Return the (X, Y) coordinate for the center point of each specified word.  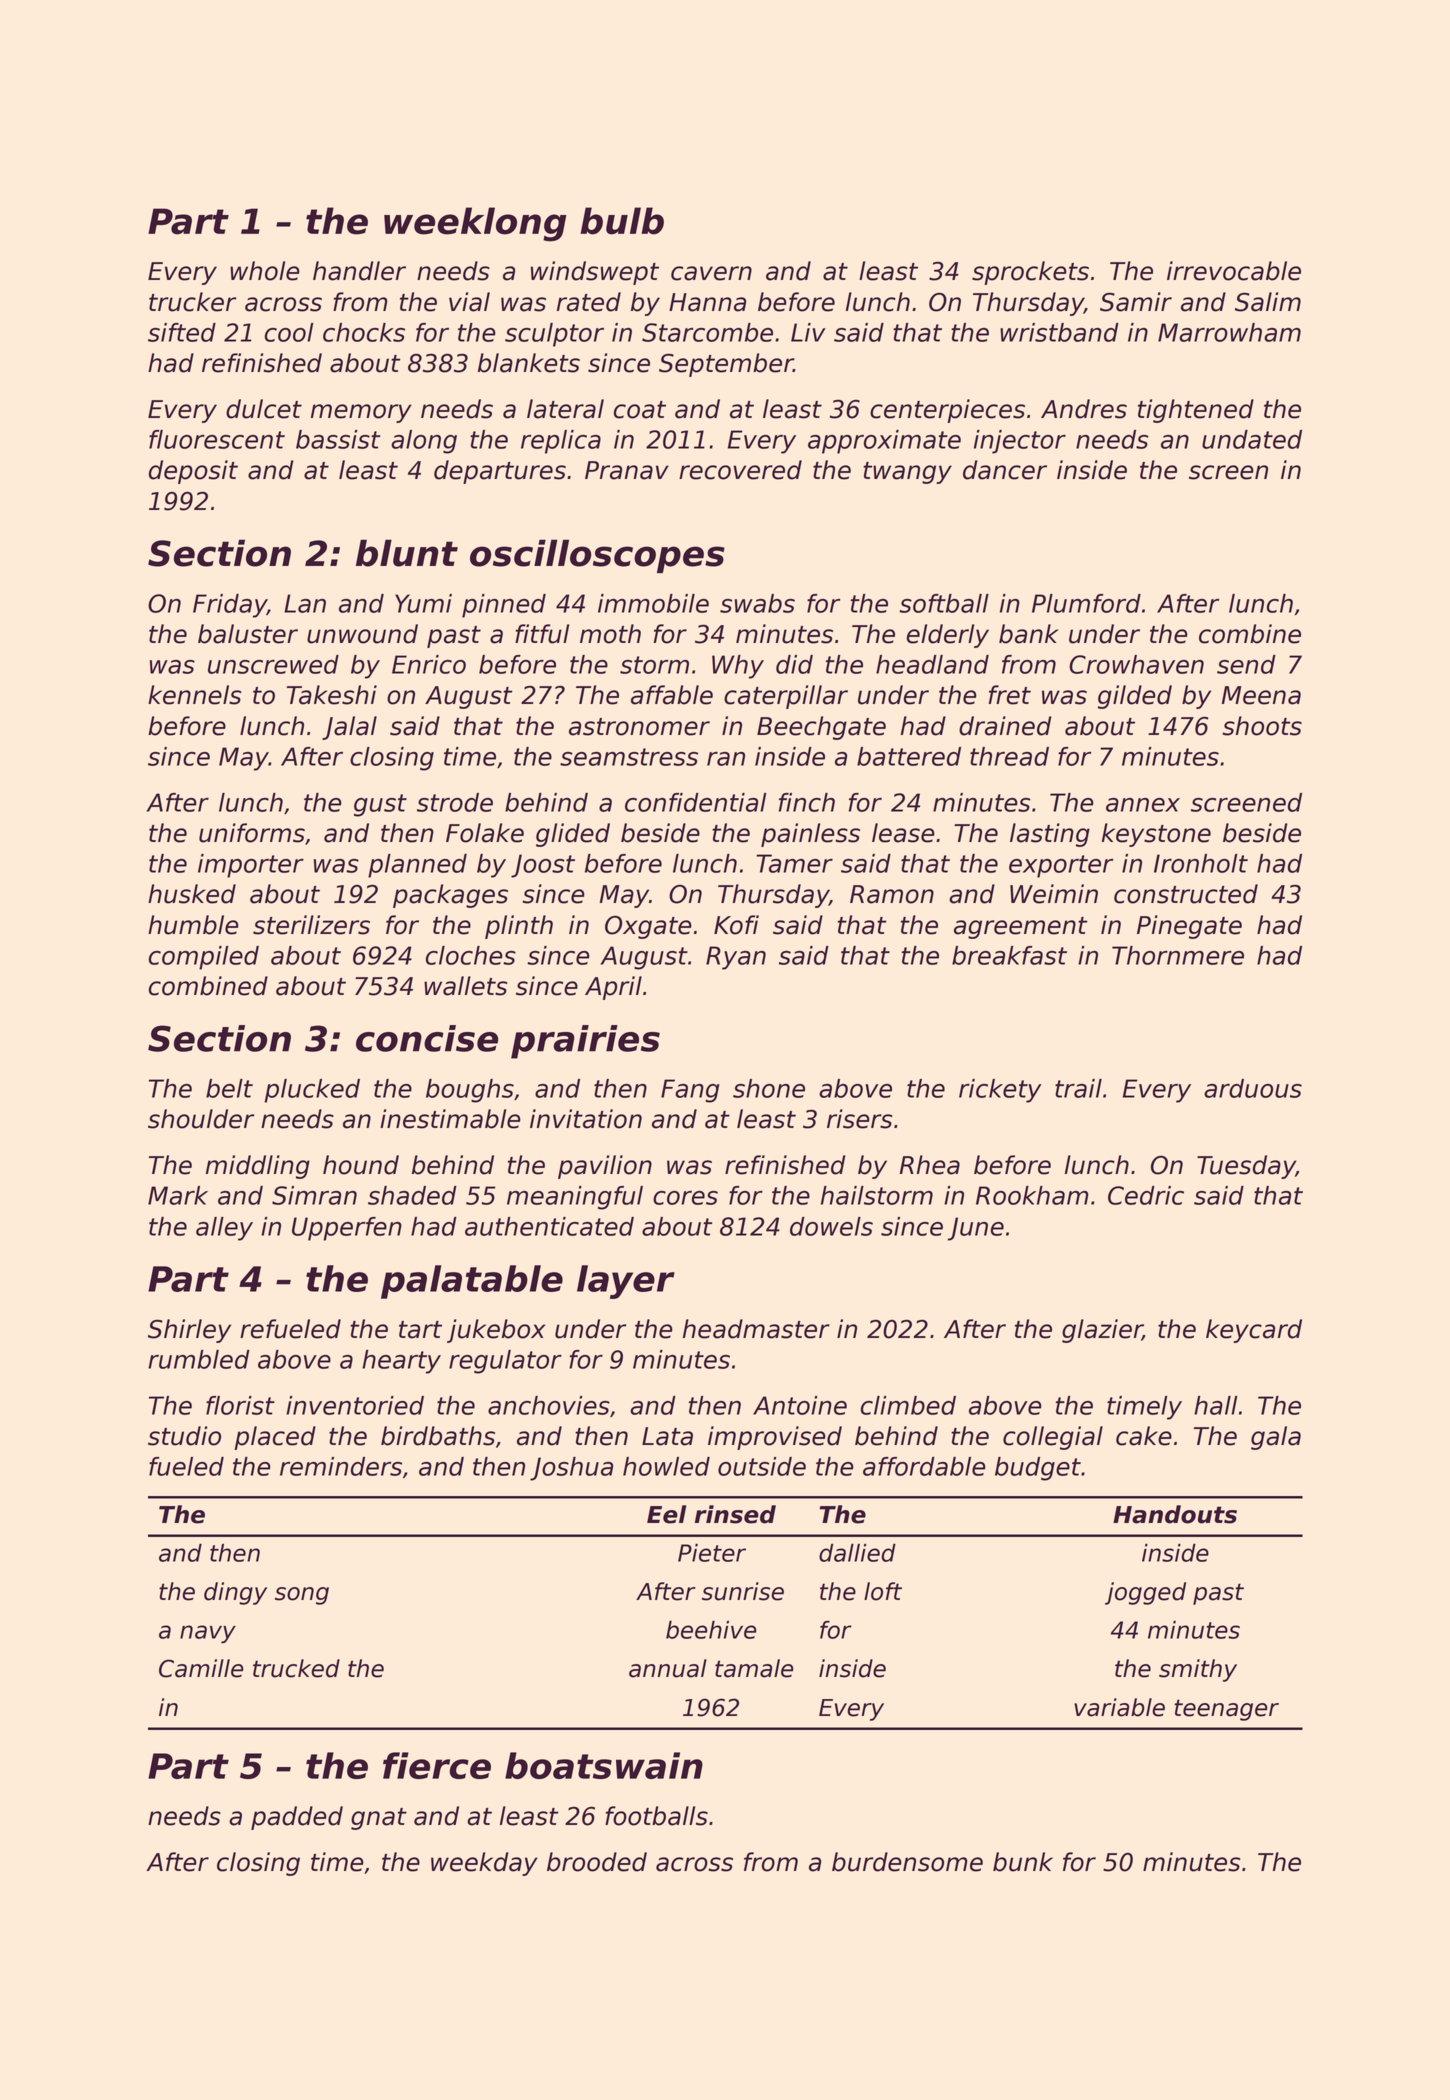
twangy (907, 473)
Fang (690, 1091)
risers (859, 1119)
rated (589, 302)
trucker (192, 302)
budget (1038, 1469)
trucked (296, 1668)
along (424, 442)
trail (1078, 1088)
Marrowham (1229, 332)
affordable (924, 1466)
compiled (204, 958)
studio (184, 1436)
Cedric (1146, 1195)
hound (361, 1165)
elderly (948, 636)
